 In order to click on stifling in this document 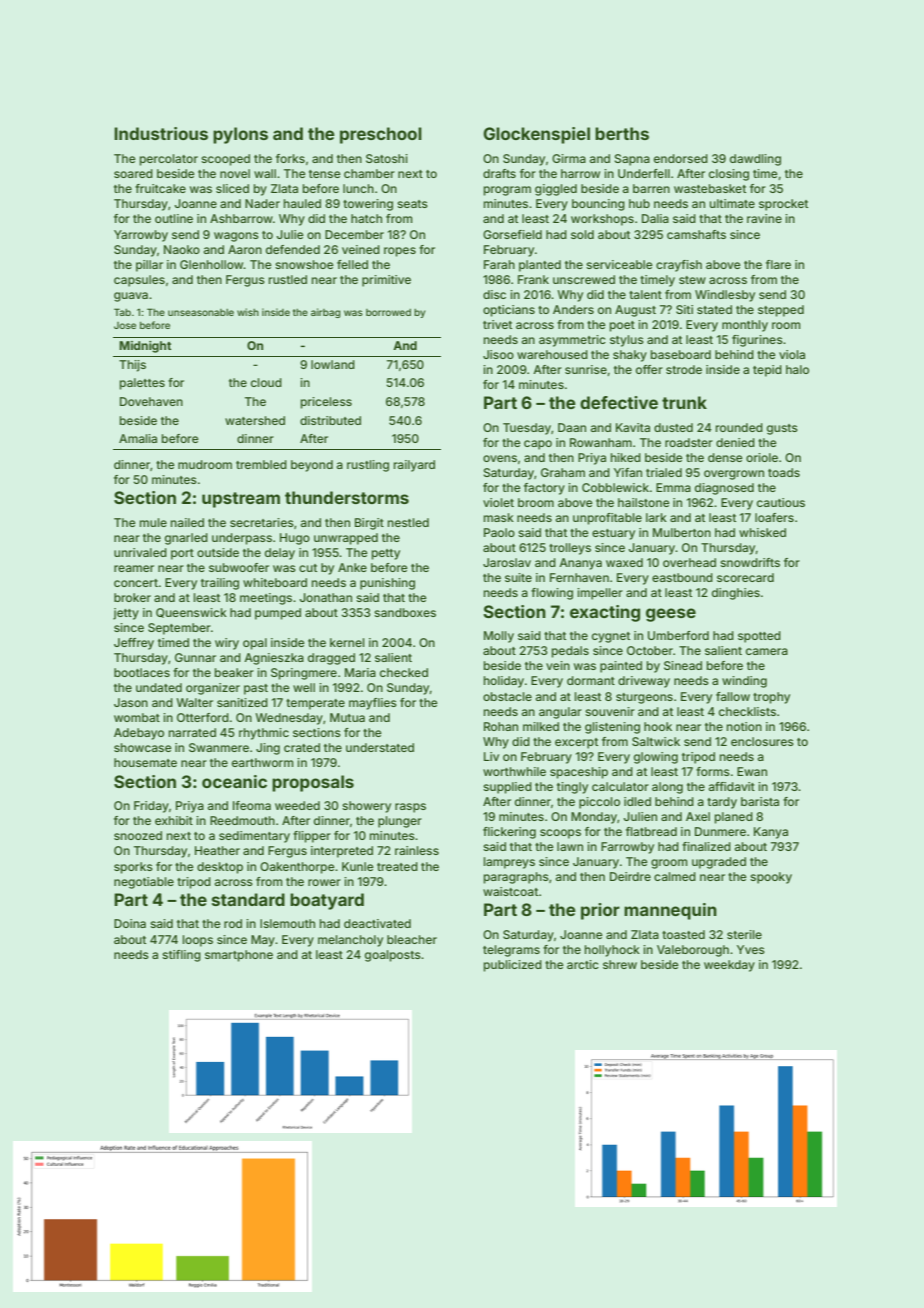, I will do `click(181, 956)`.
